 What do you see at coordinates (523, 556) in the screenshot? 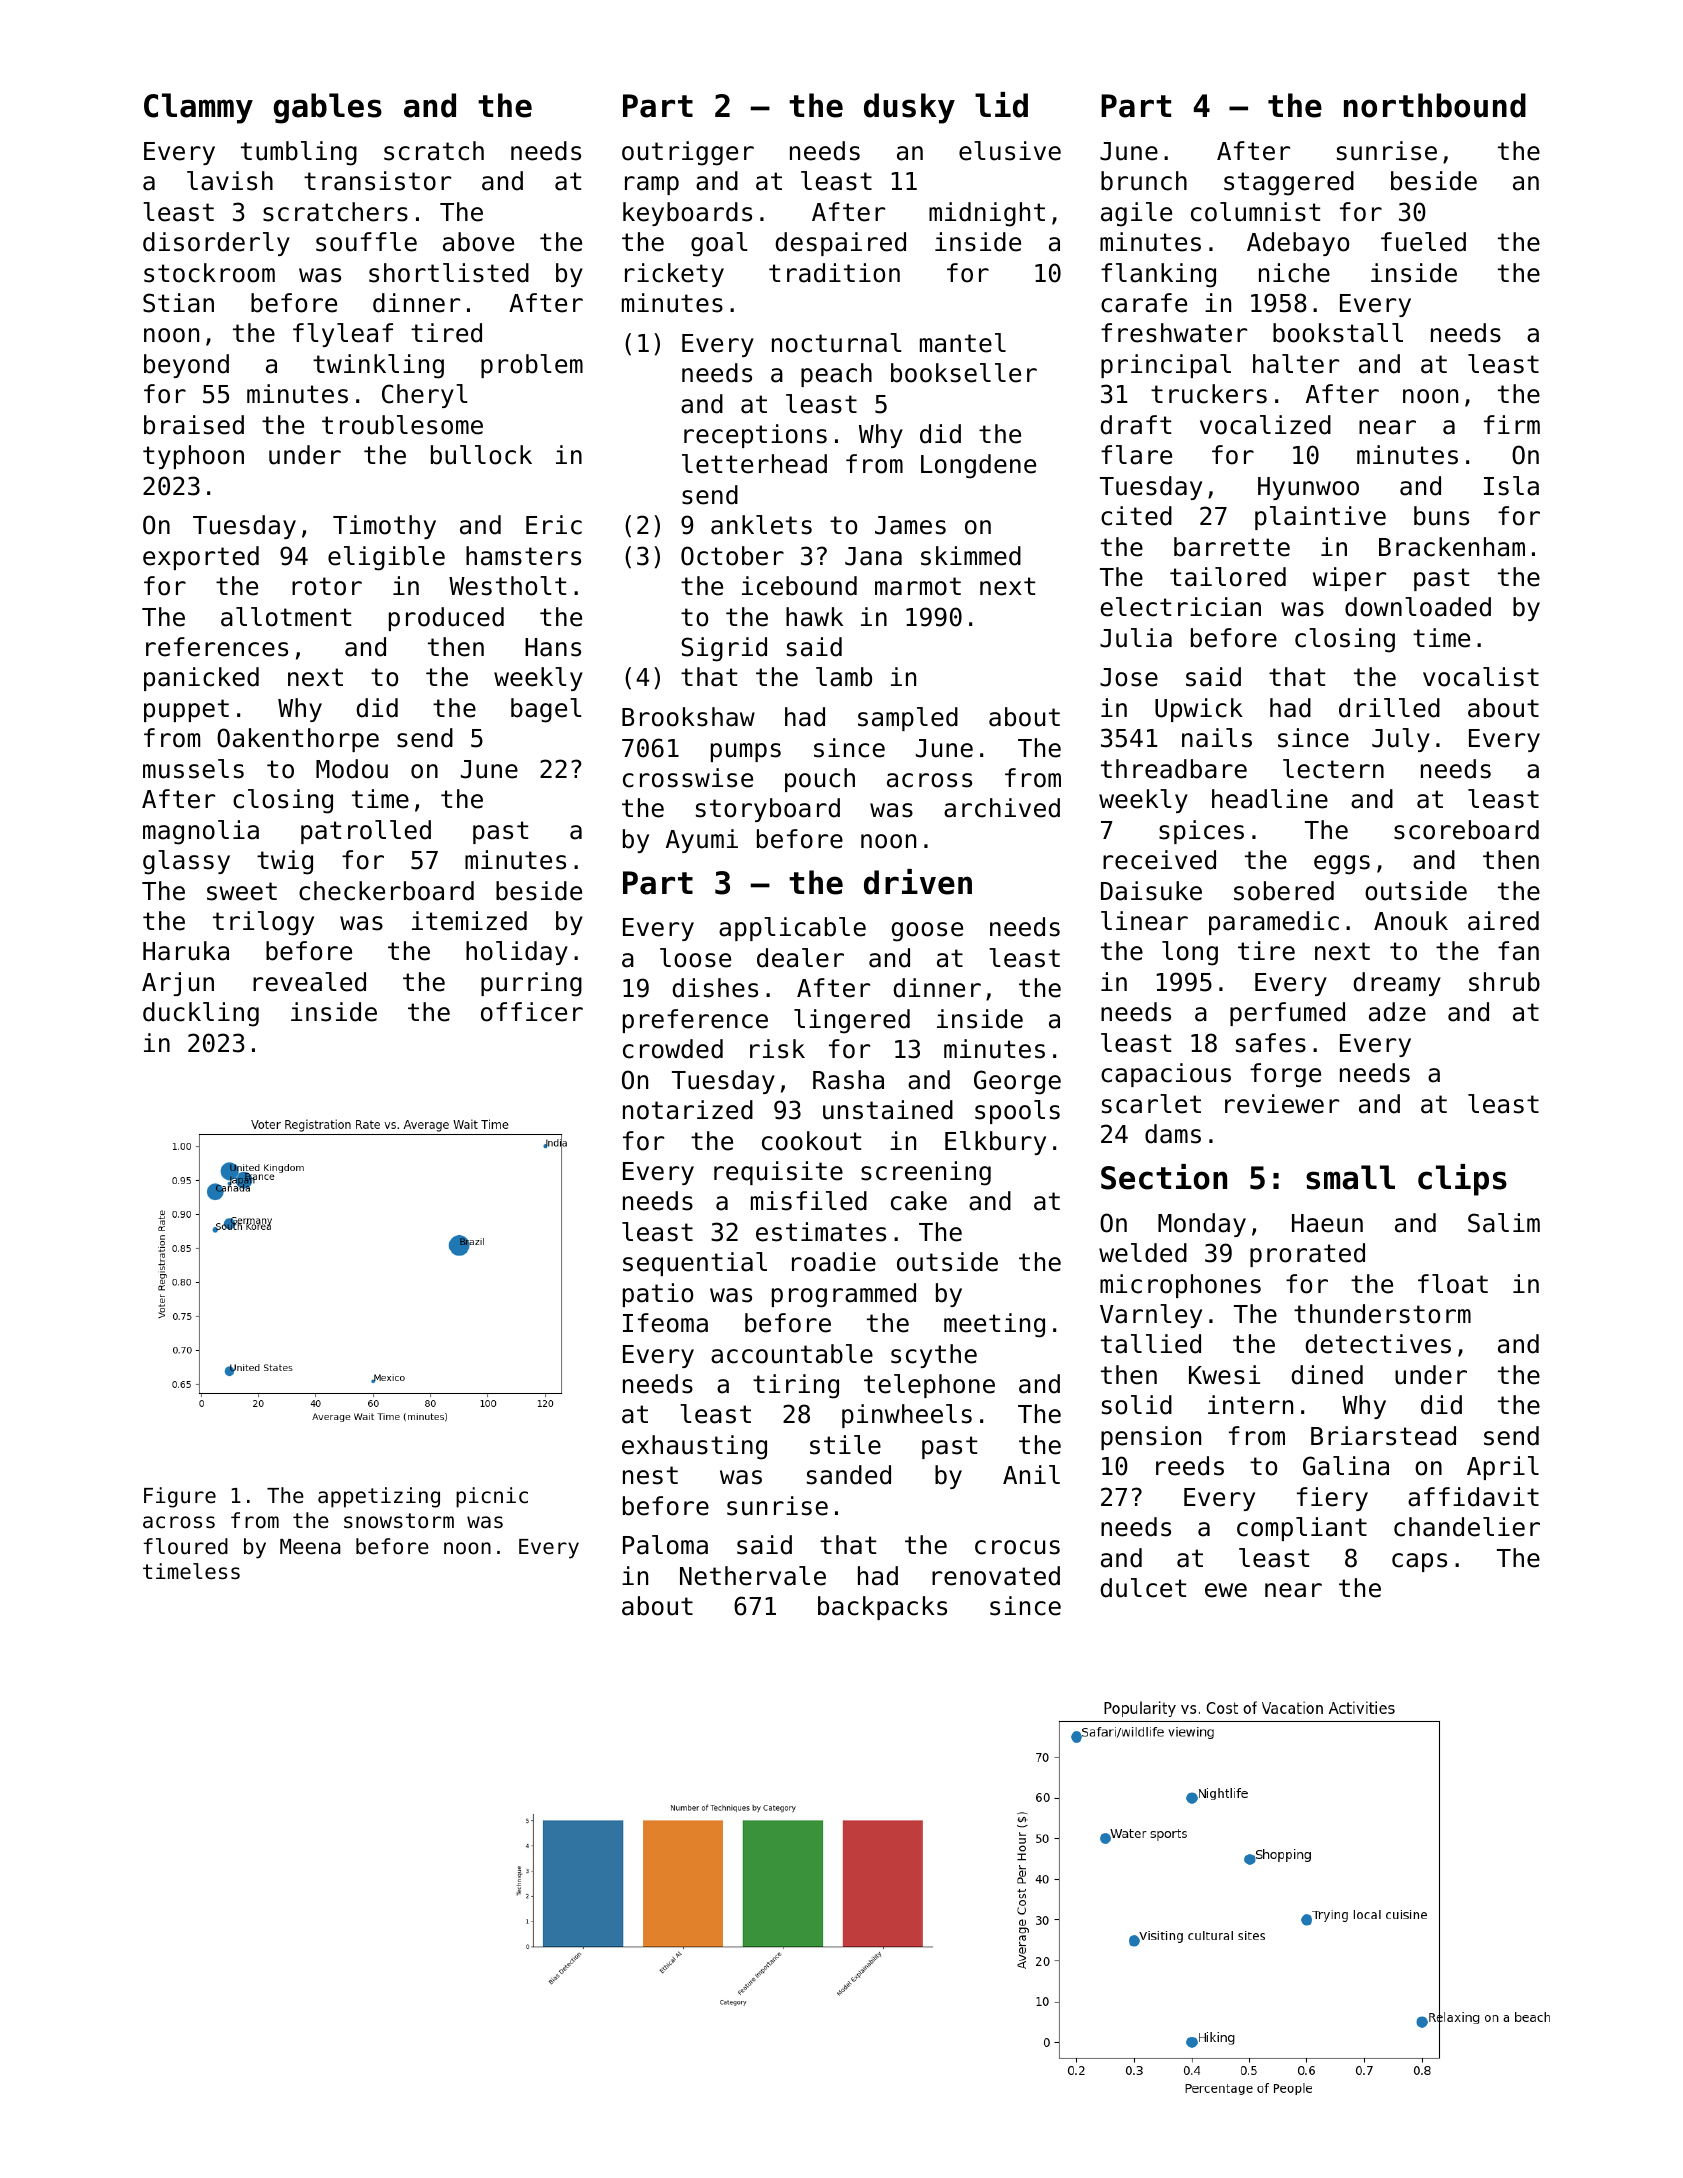
I see `hamsters` at bounding box center [523, 556].
